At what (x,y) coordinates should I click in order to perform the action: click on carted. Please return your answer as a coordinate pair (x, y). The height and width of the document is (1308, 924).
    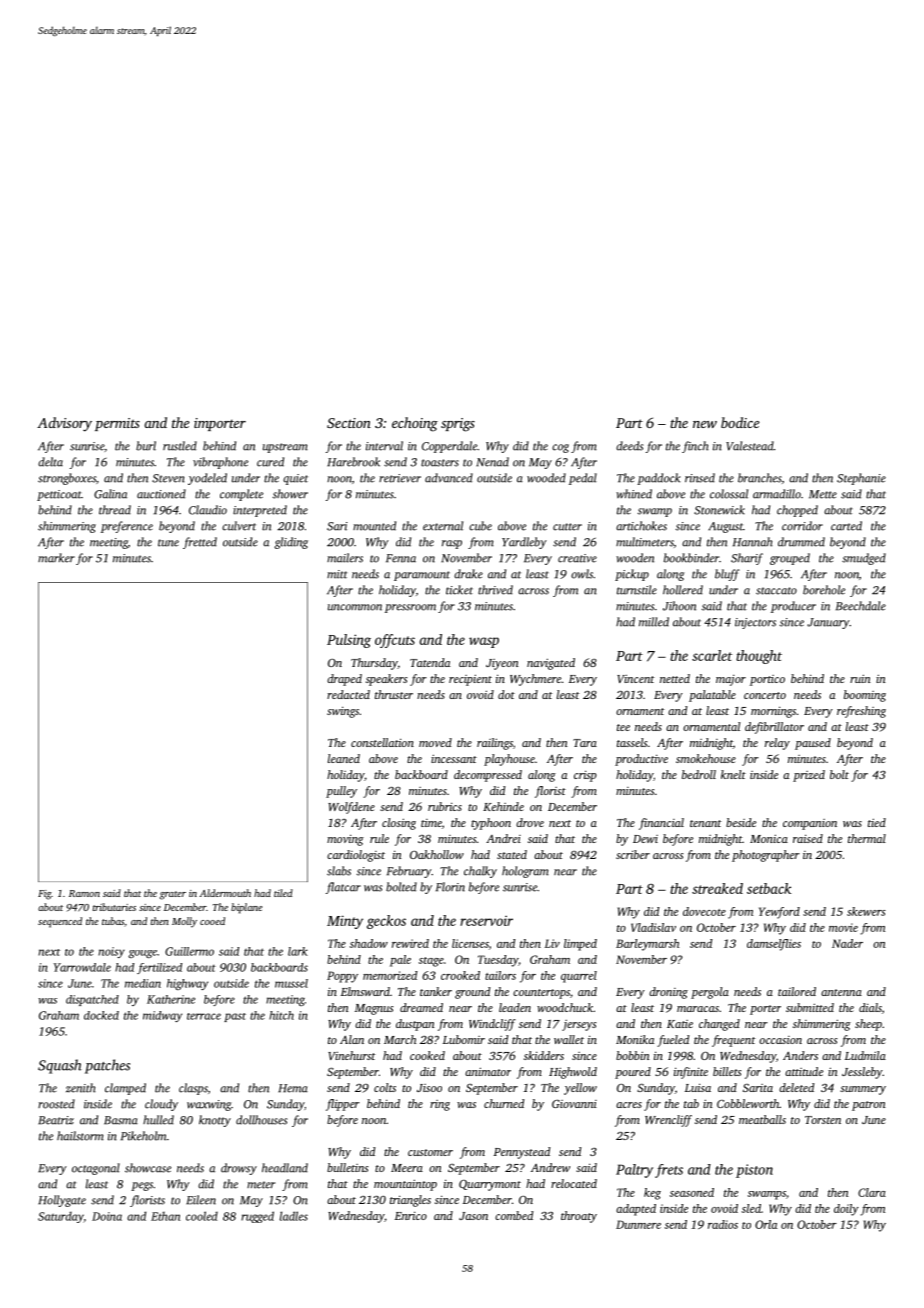
    Looking at the image, I should click on (846, 526).
